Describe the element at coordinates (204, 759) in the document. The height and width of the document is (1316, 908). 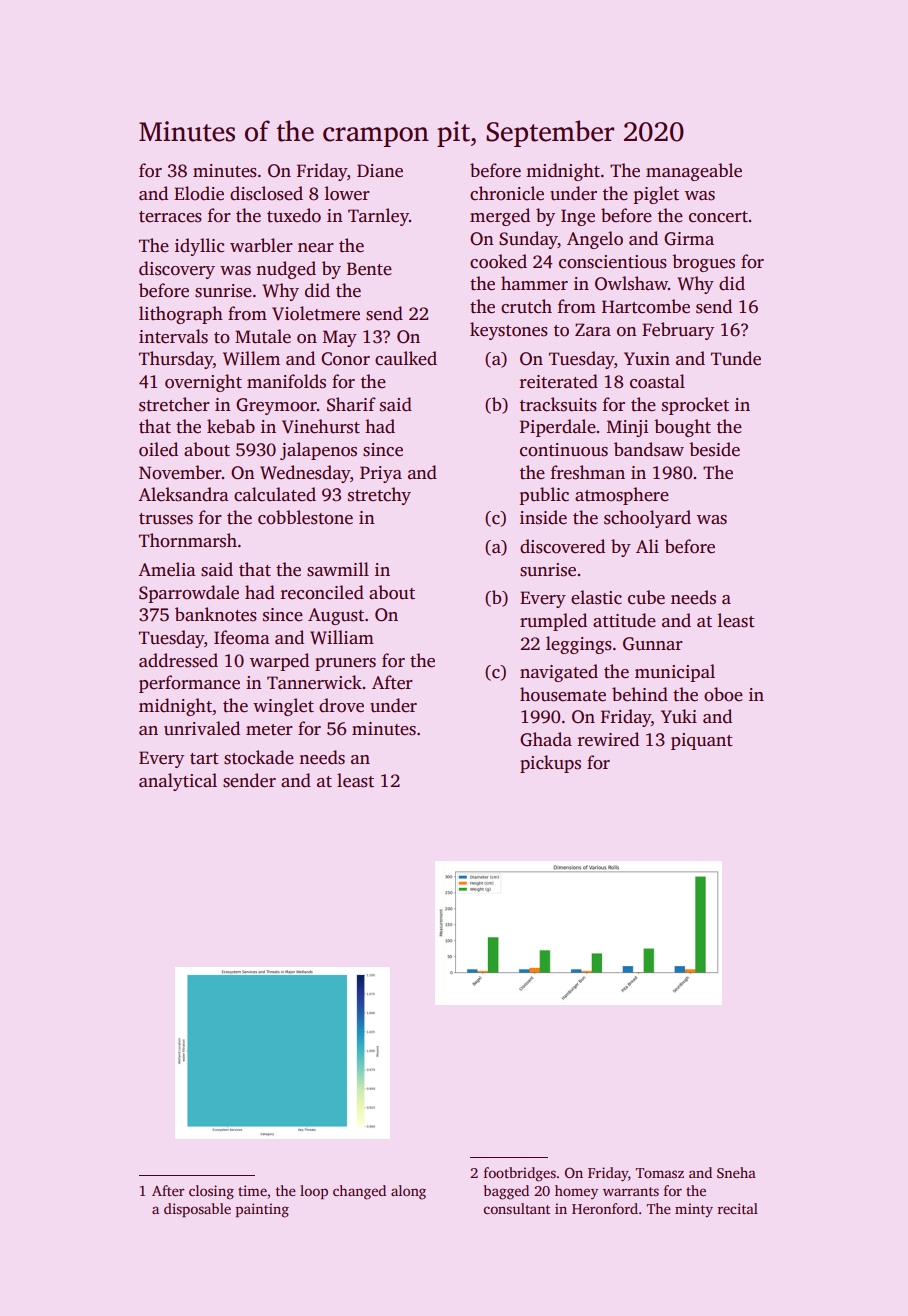
I see `tart` at that location.
